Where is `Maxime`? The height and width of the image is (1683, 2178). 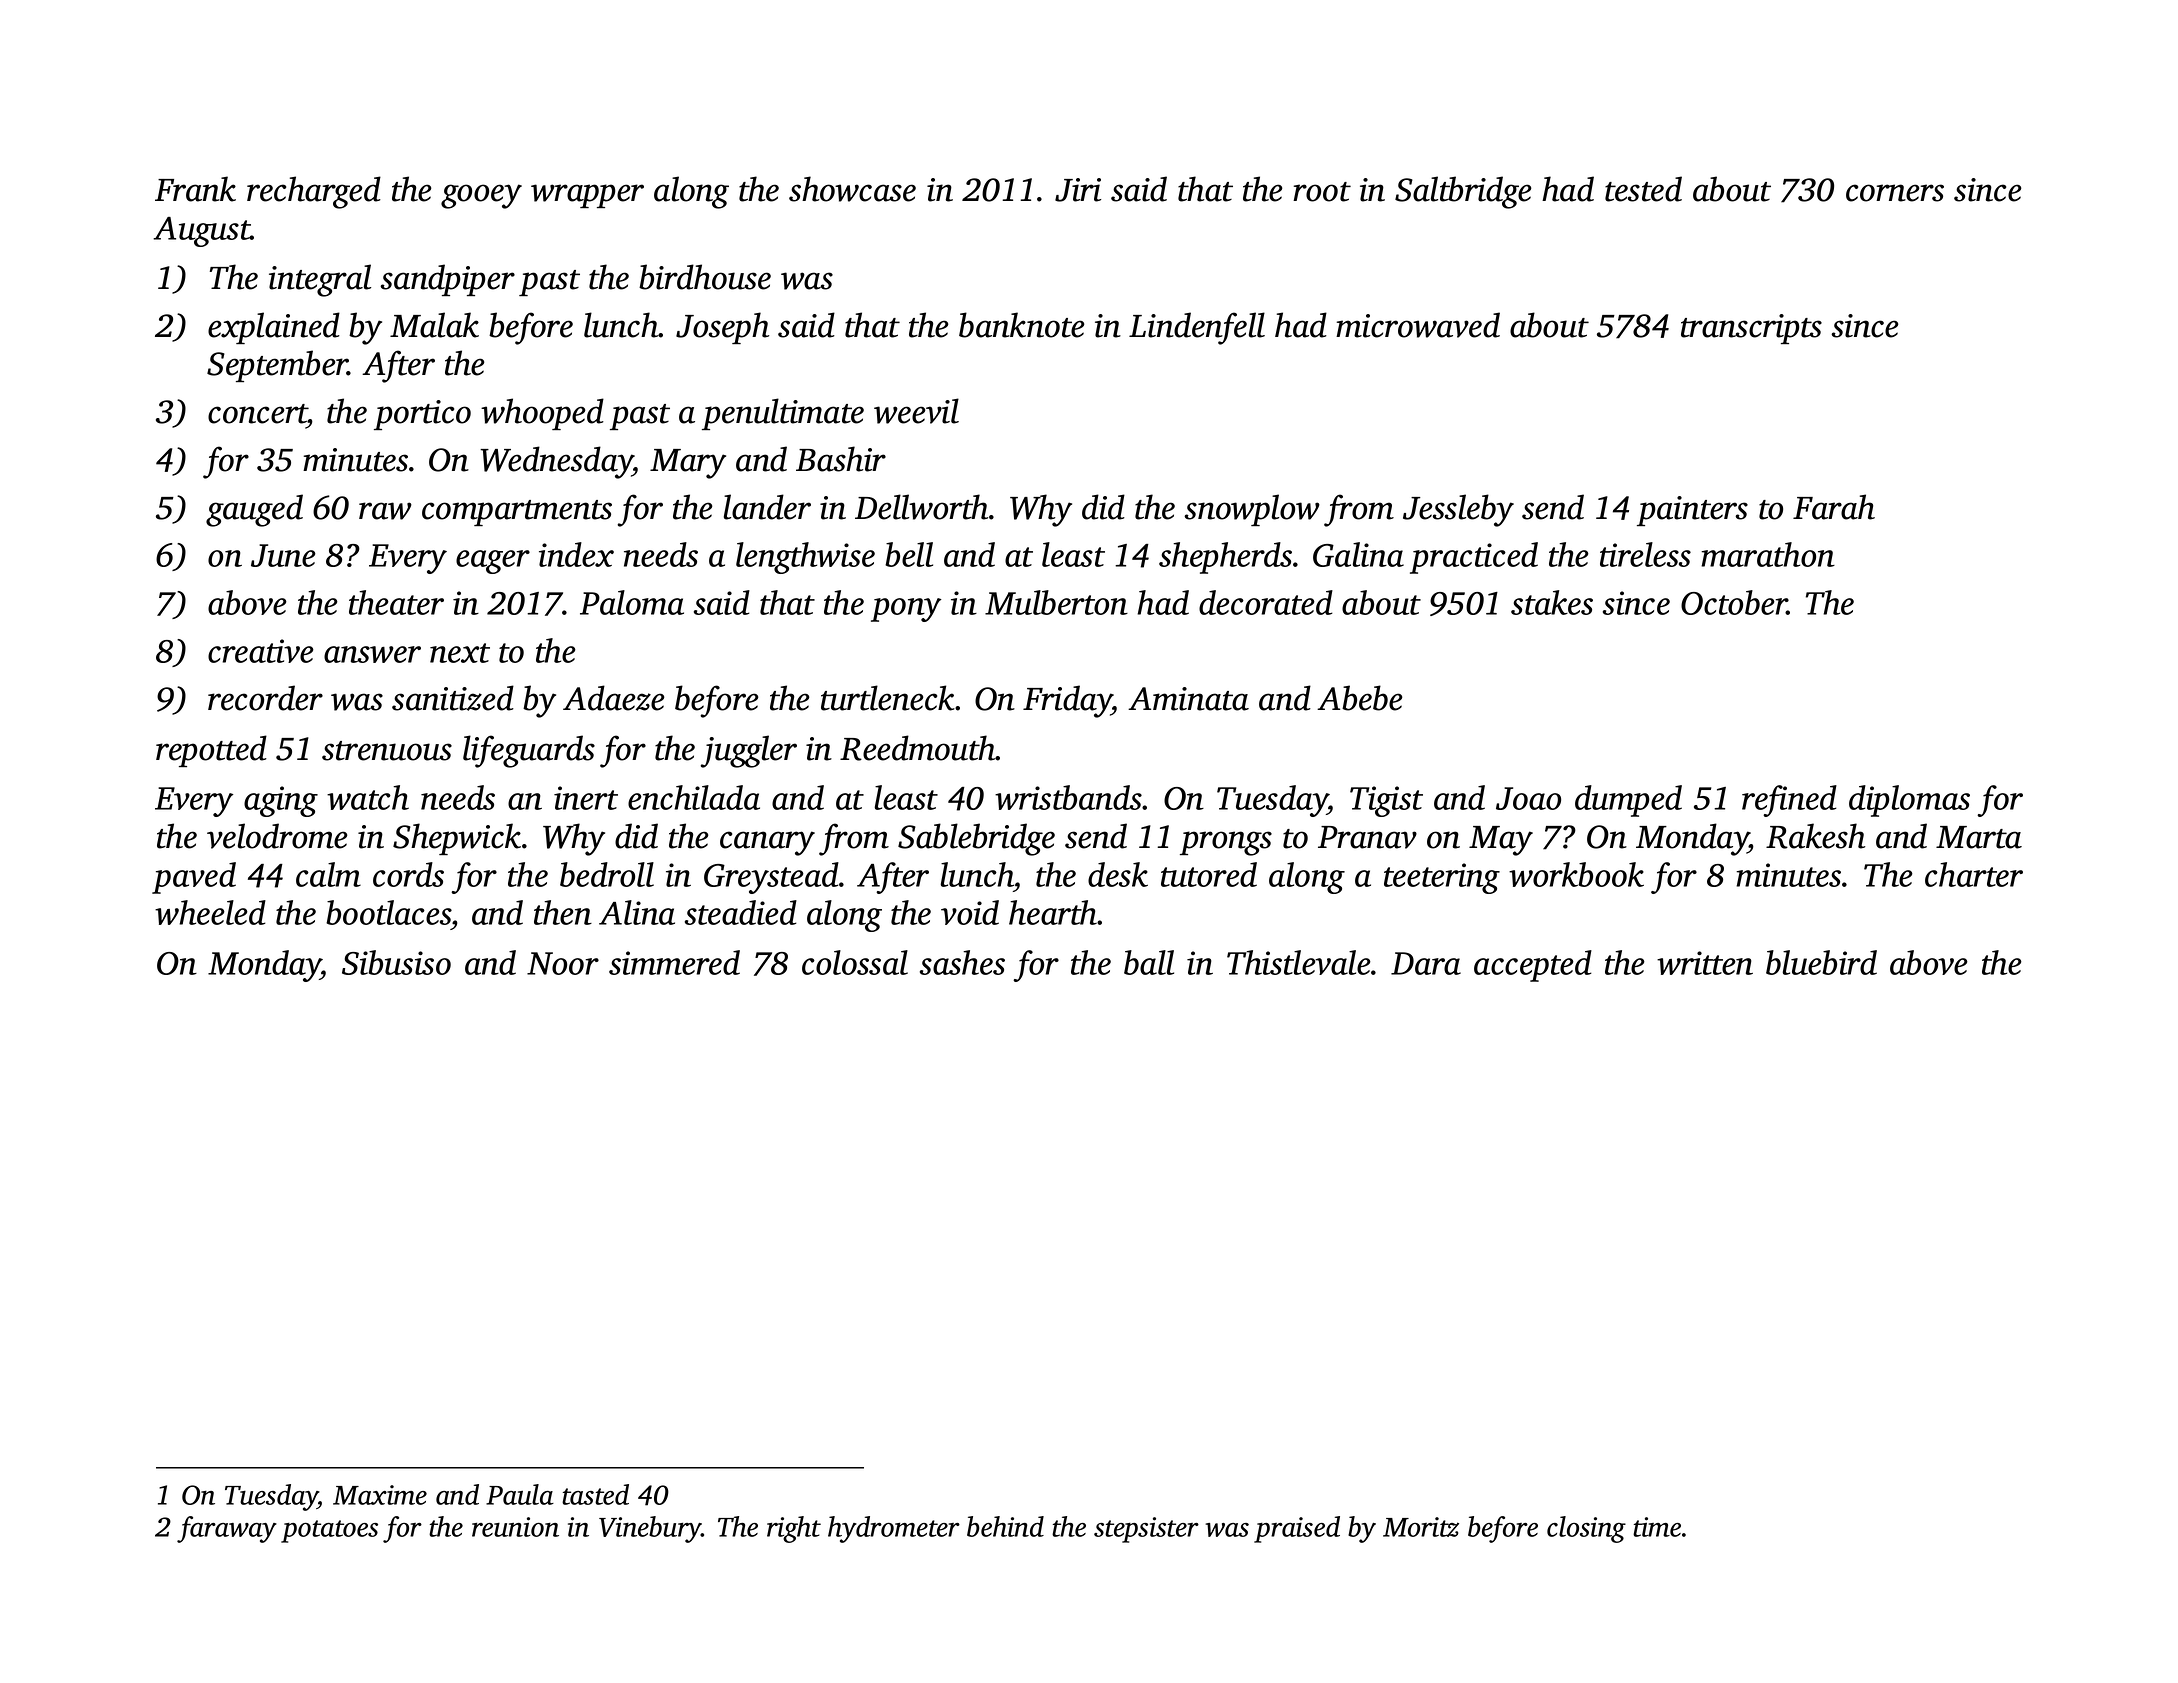
Maxime is located at coordinates (380, 1495).
